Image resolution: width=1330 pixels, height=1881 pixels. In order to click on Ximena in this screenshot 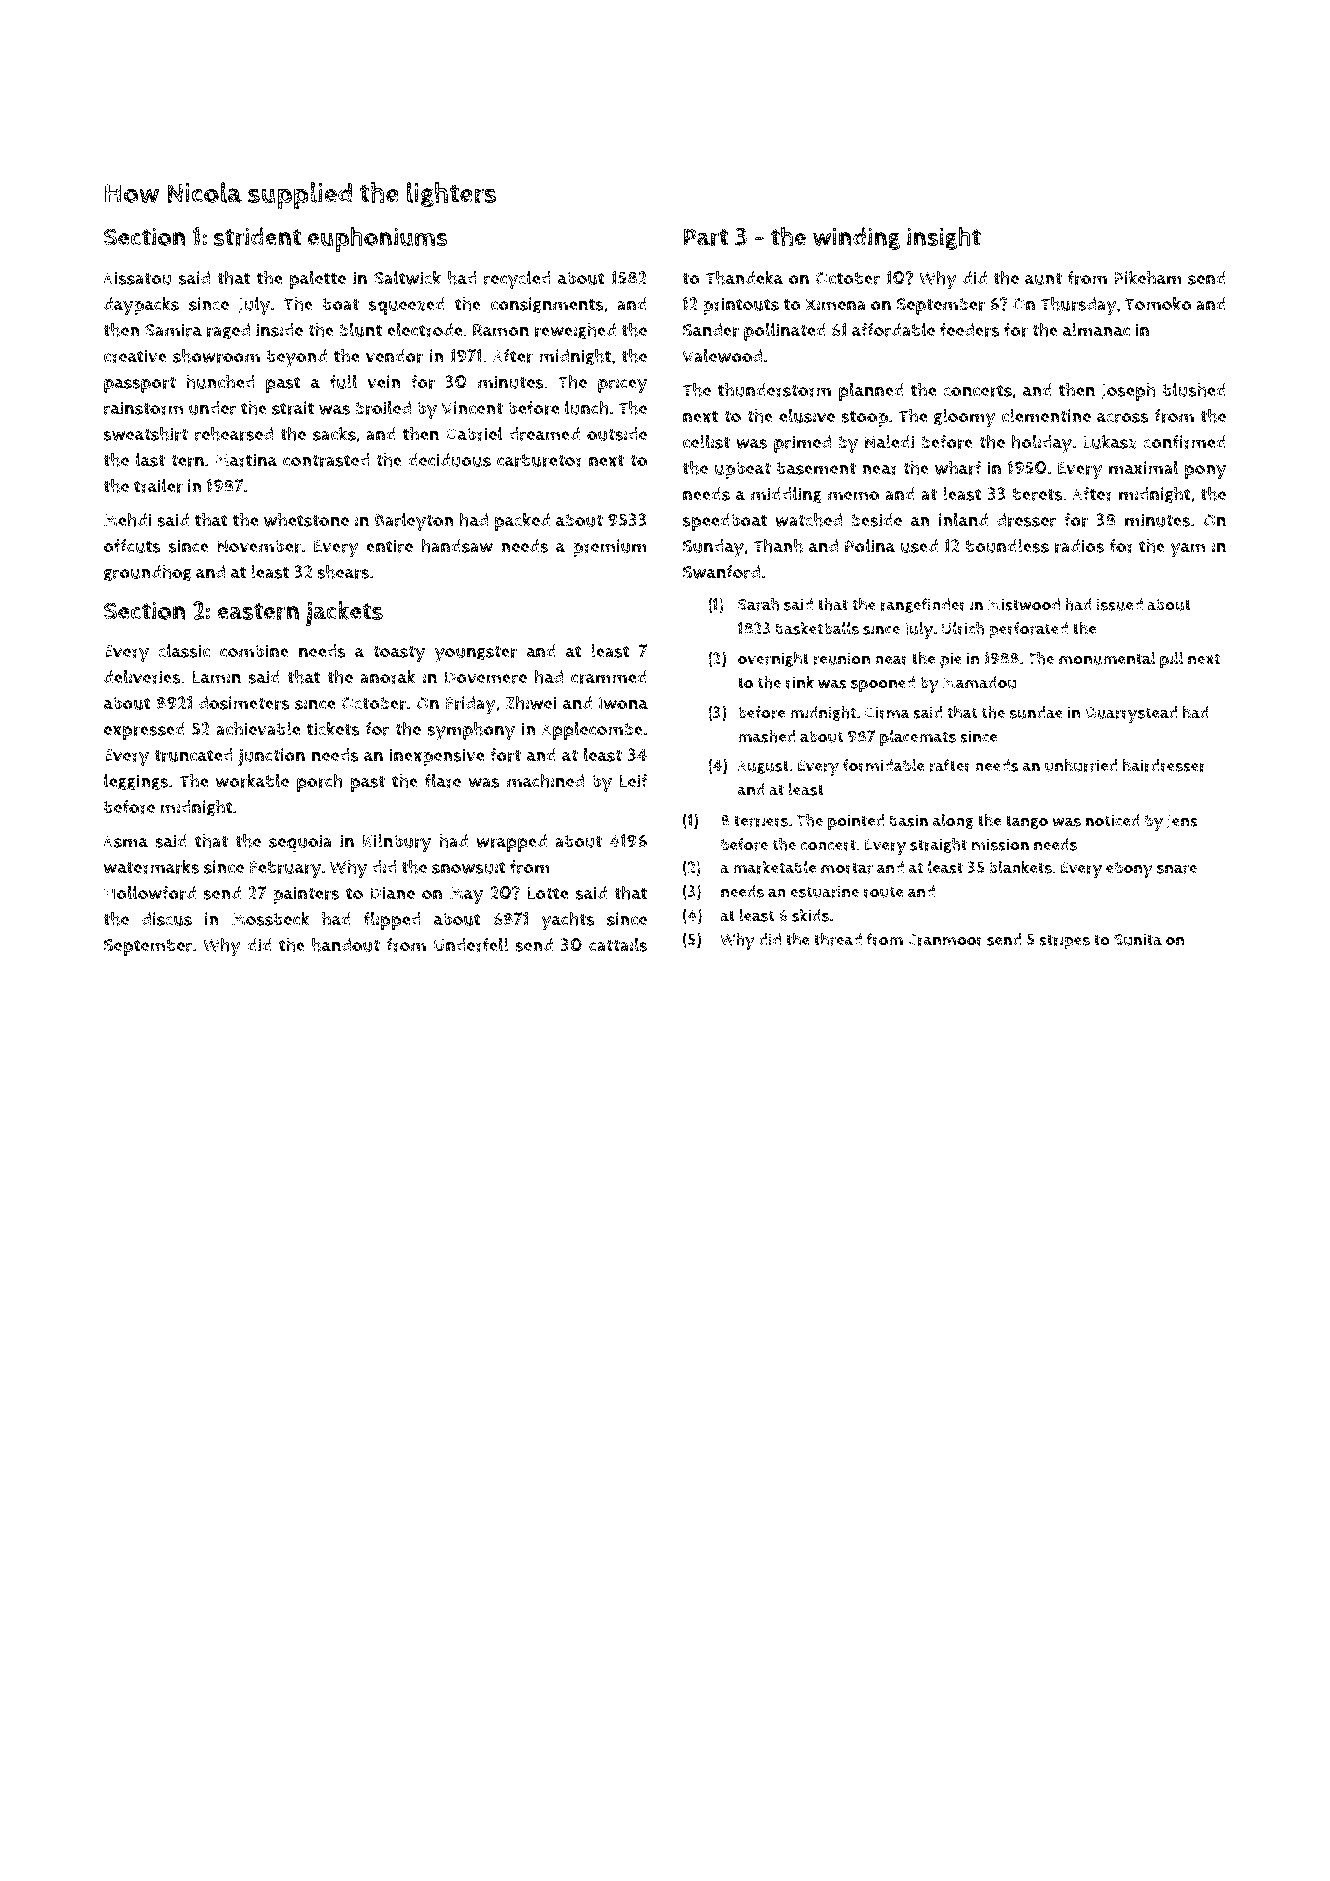, I will do `click(836, 304)`.
